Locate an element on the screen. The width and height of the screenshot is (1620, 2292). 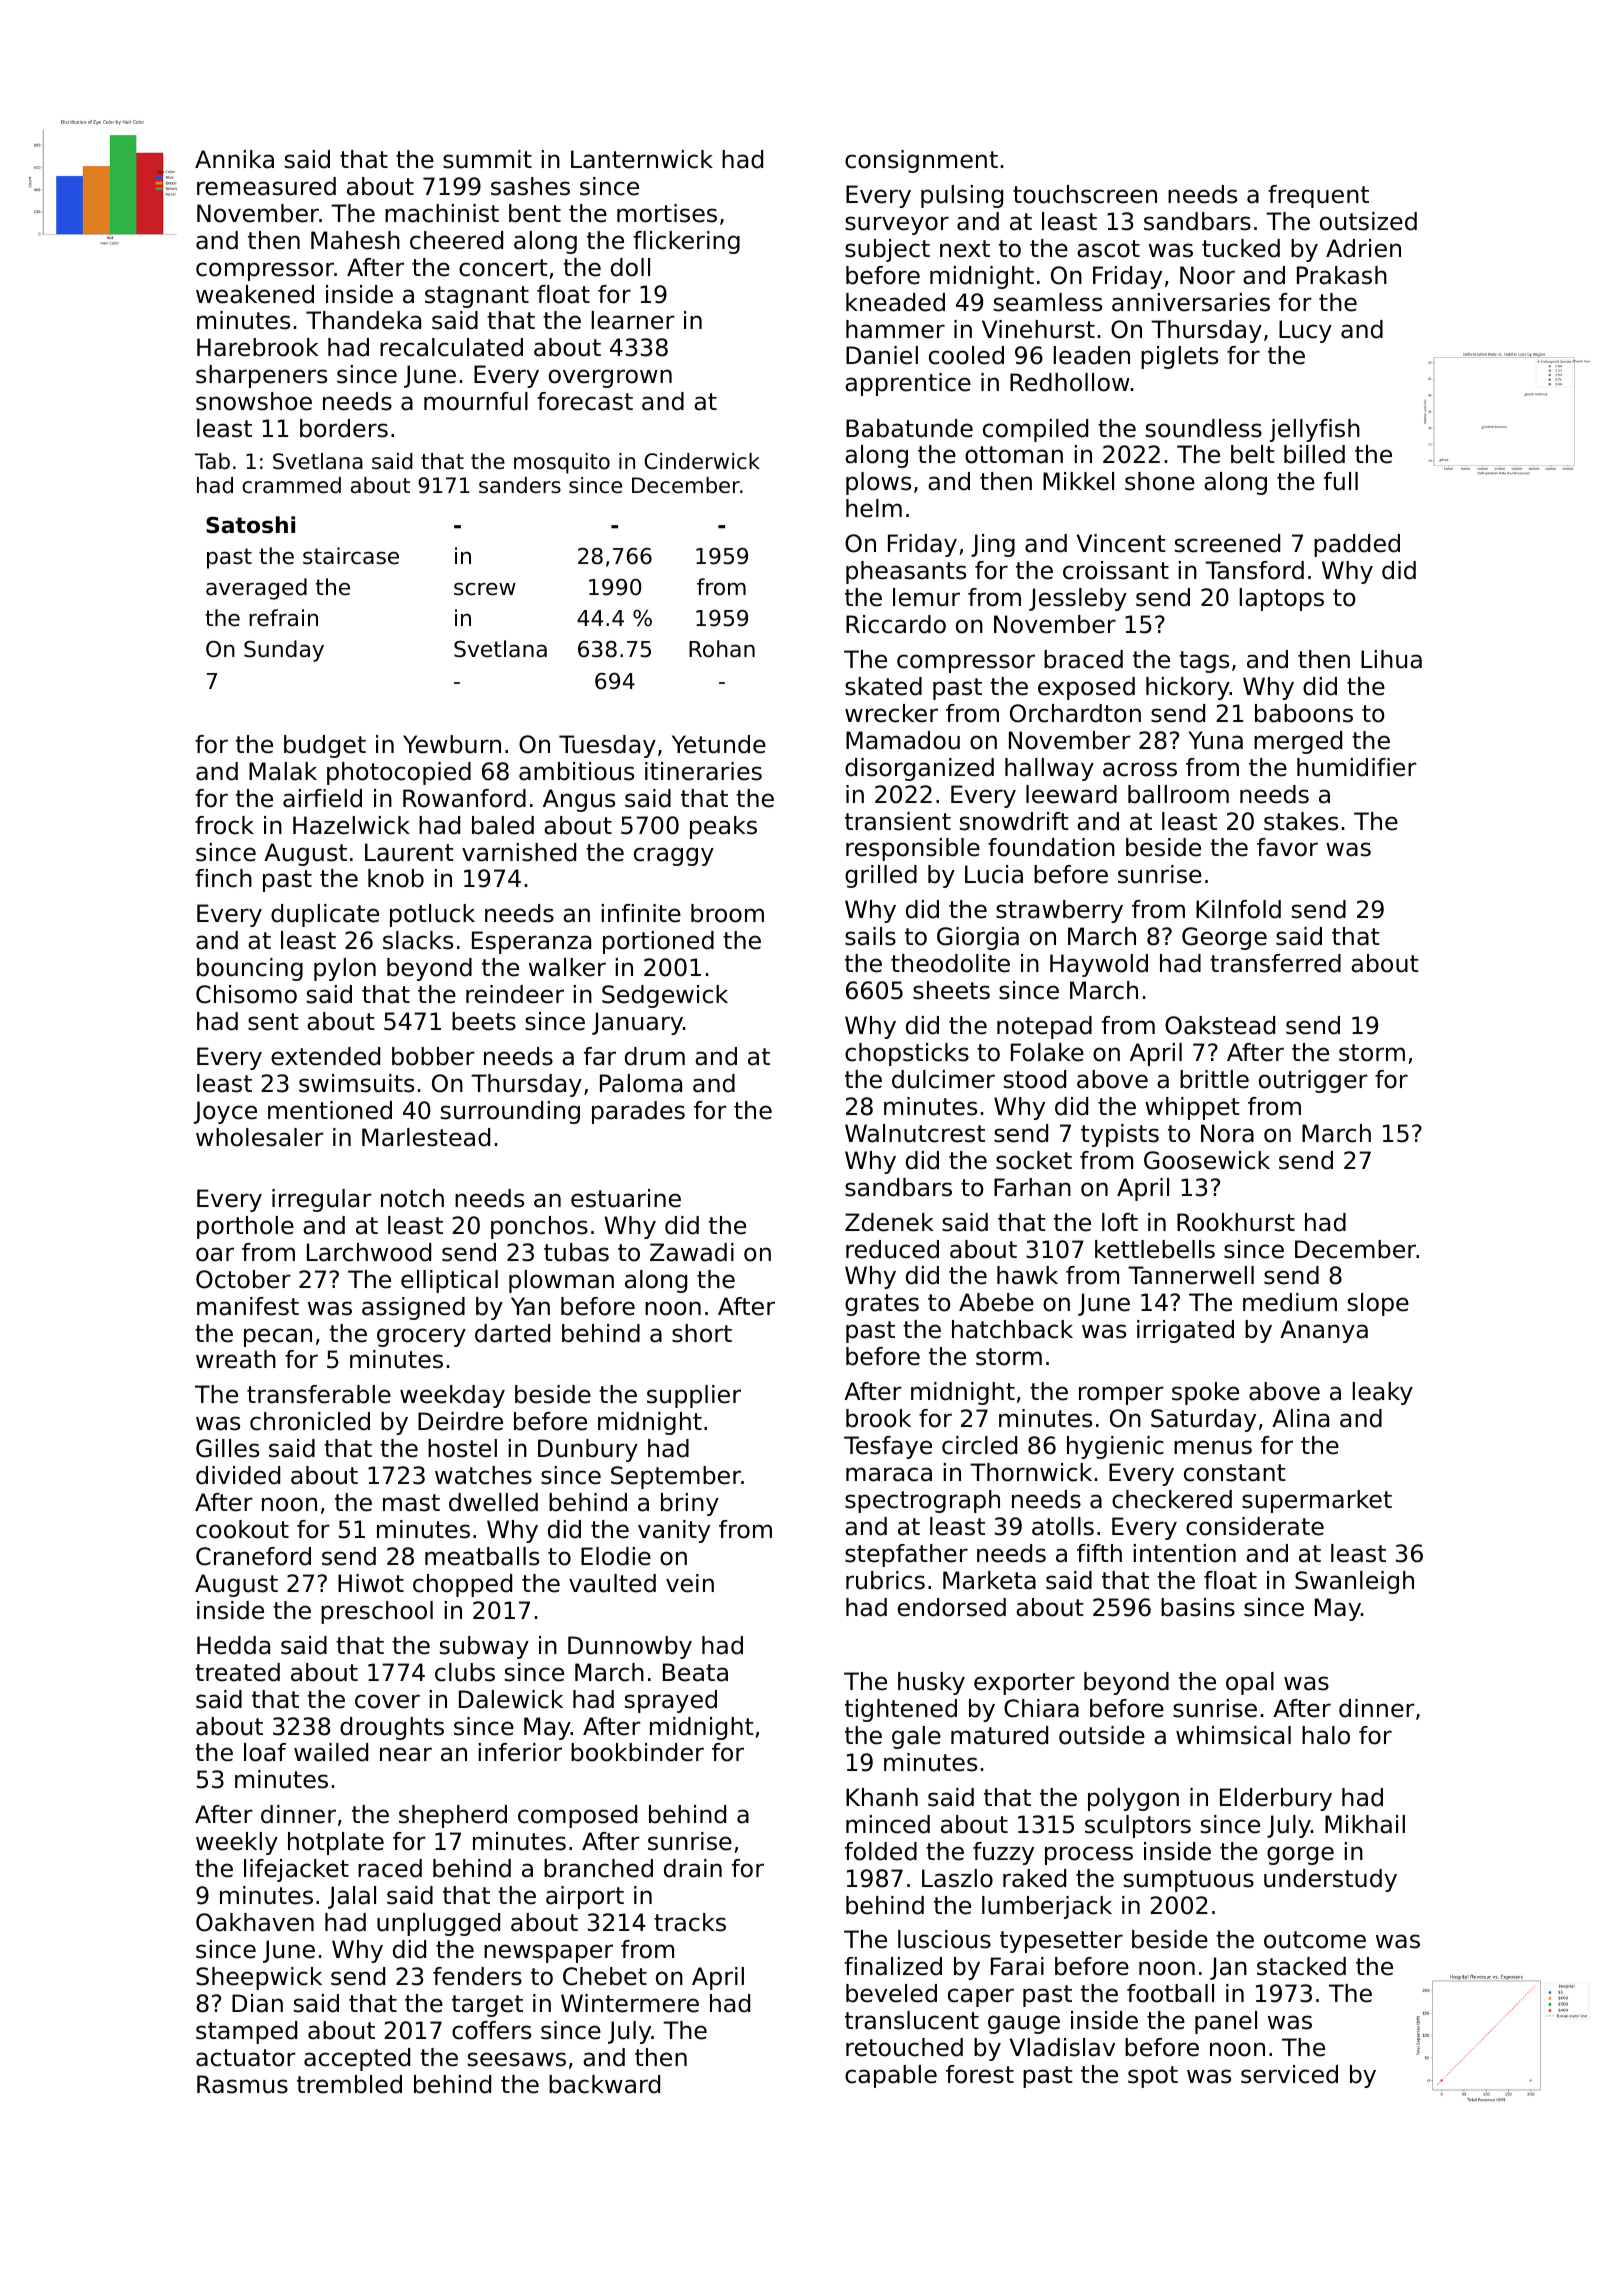
sails is located at coordinates (870, 936).
